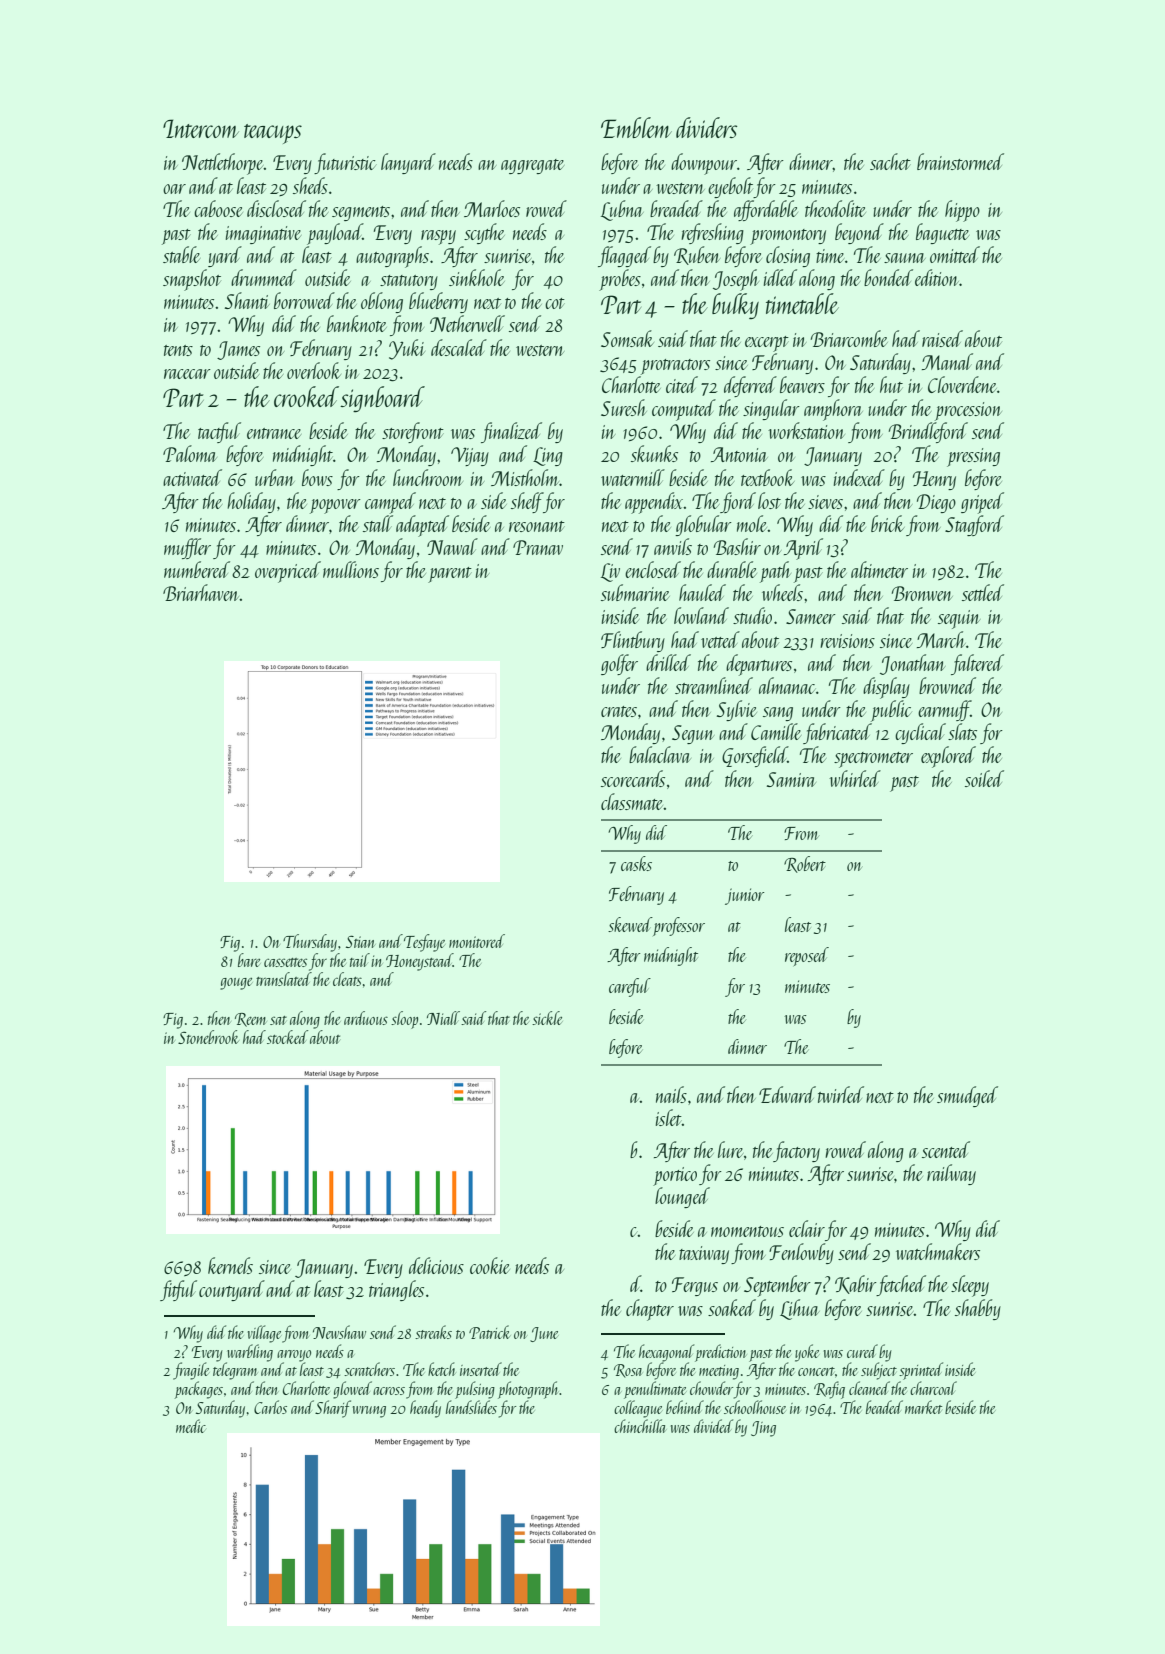  Describe the element at coordinates (912, 664) in the screenshot. I see `Jonathan` at that location.
